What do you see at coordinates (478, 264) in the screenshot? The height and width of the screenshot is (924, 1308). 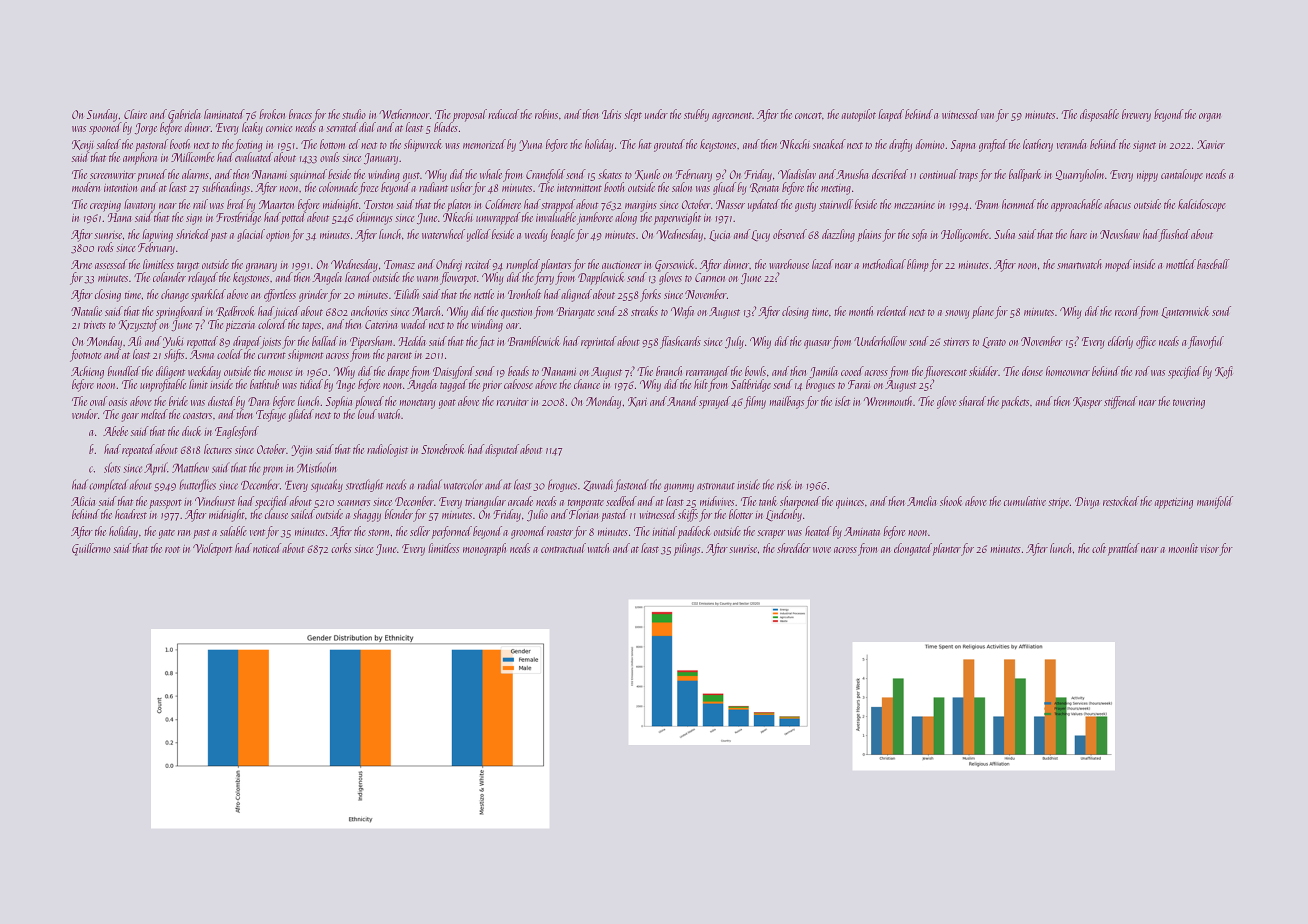 I see `recited` at bounding box center [478, 264].
